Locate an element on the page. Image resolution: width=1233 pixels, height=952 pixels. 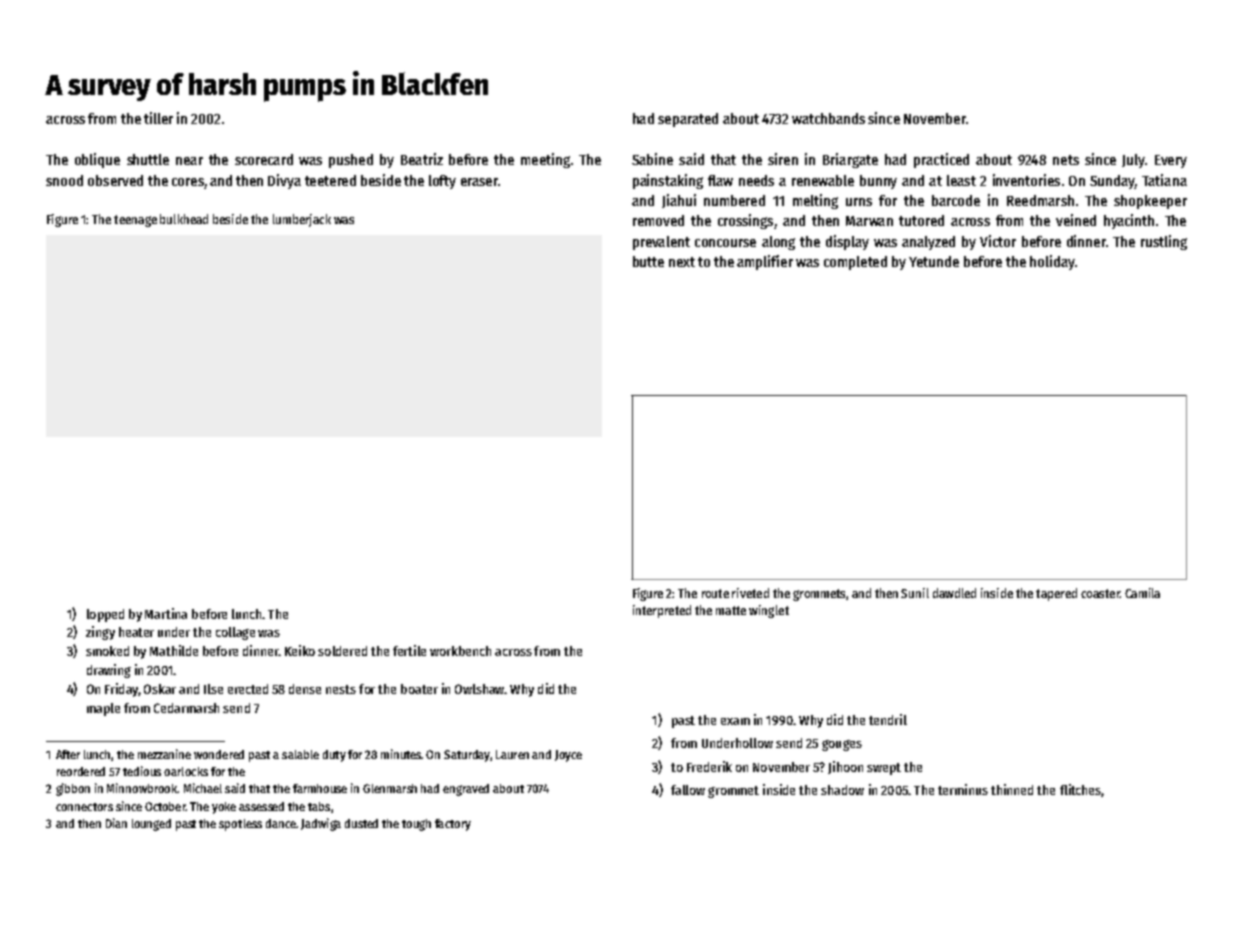
siren is located at coordinates (783, 159).
